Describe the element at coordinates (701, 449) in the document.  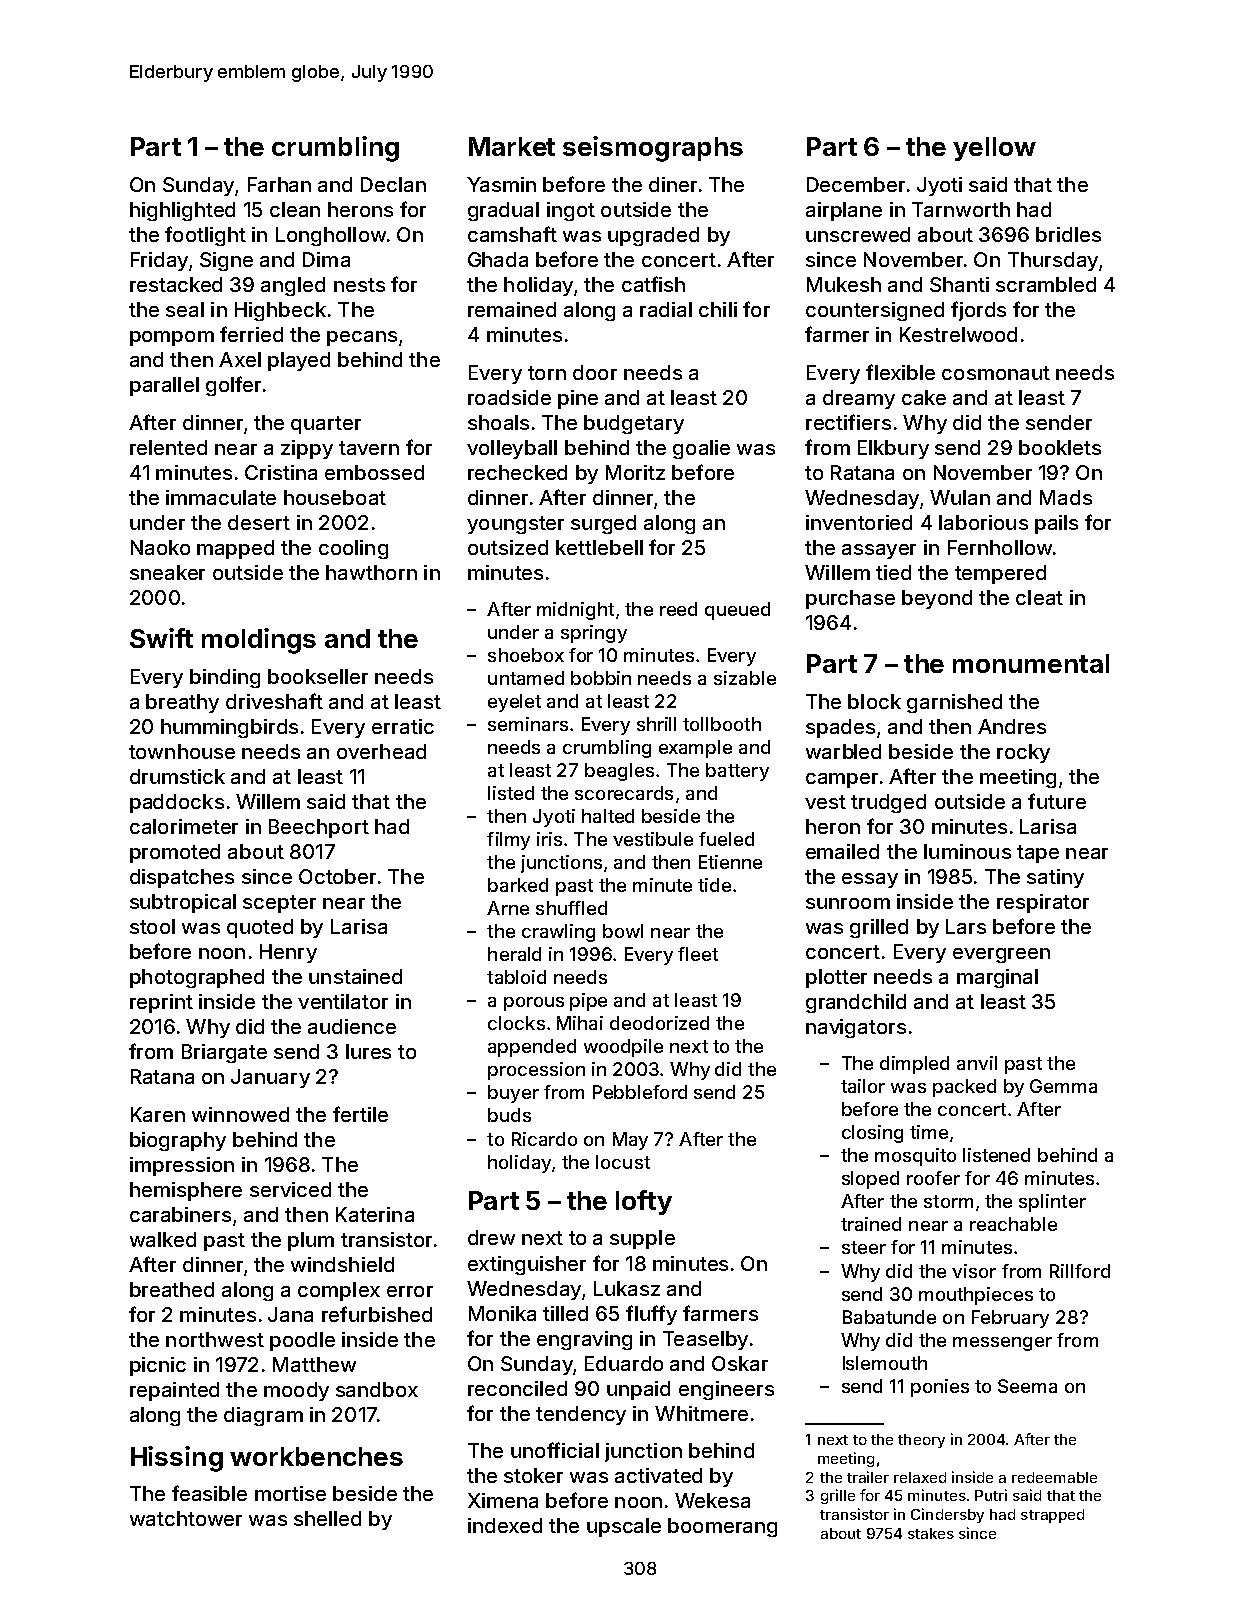
I see `goalie` at that location.
